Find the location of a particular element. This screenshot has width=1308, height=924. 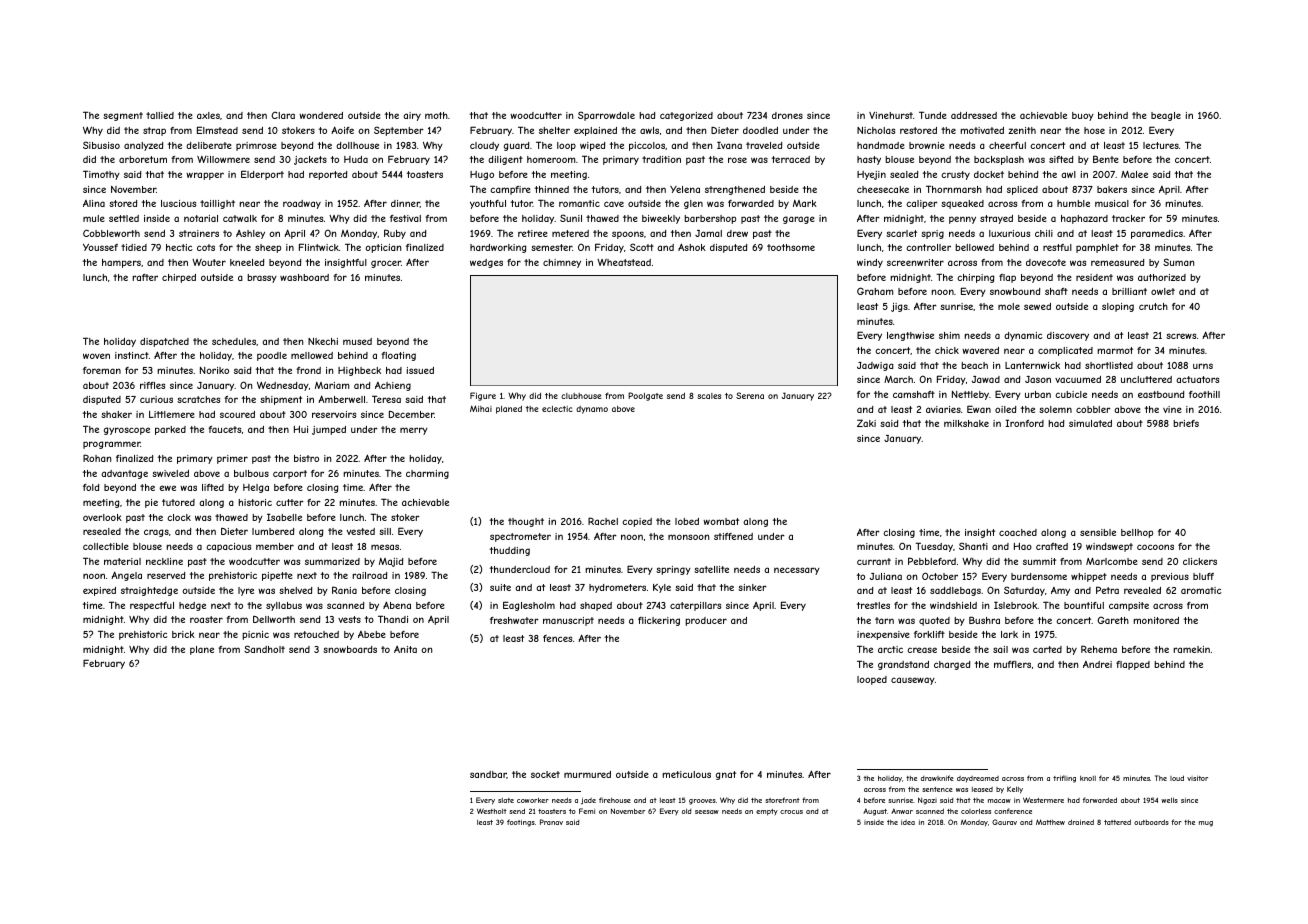

Elderport is located at coordinates (262, 175).
